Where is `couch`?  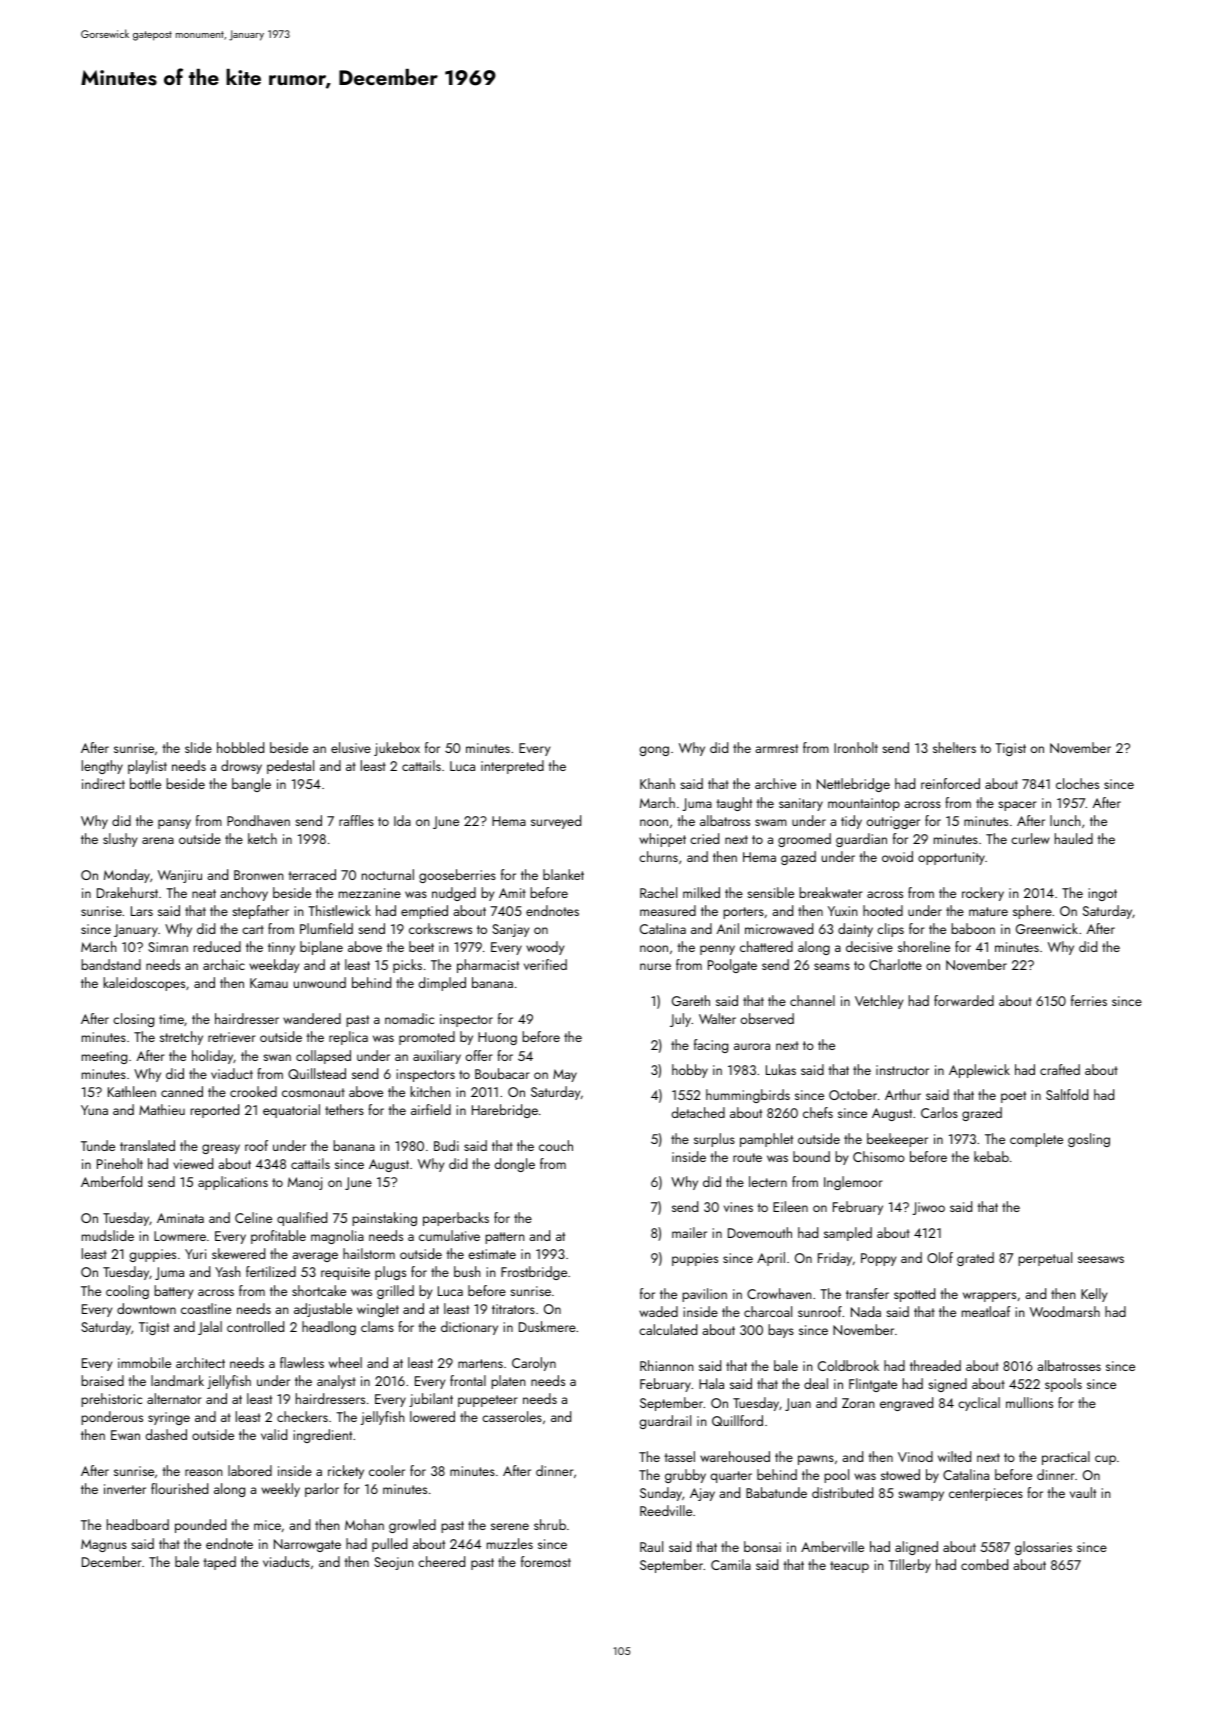 couch is located at coordinates (556, 1145).
